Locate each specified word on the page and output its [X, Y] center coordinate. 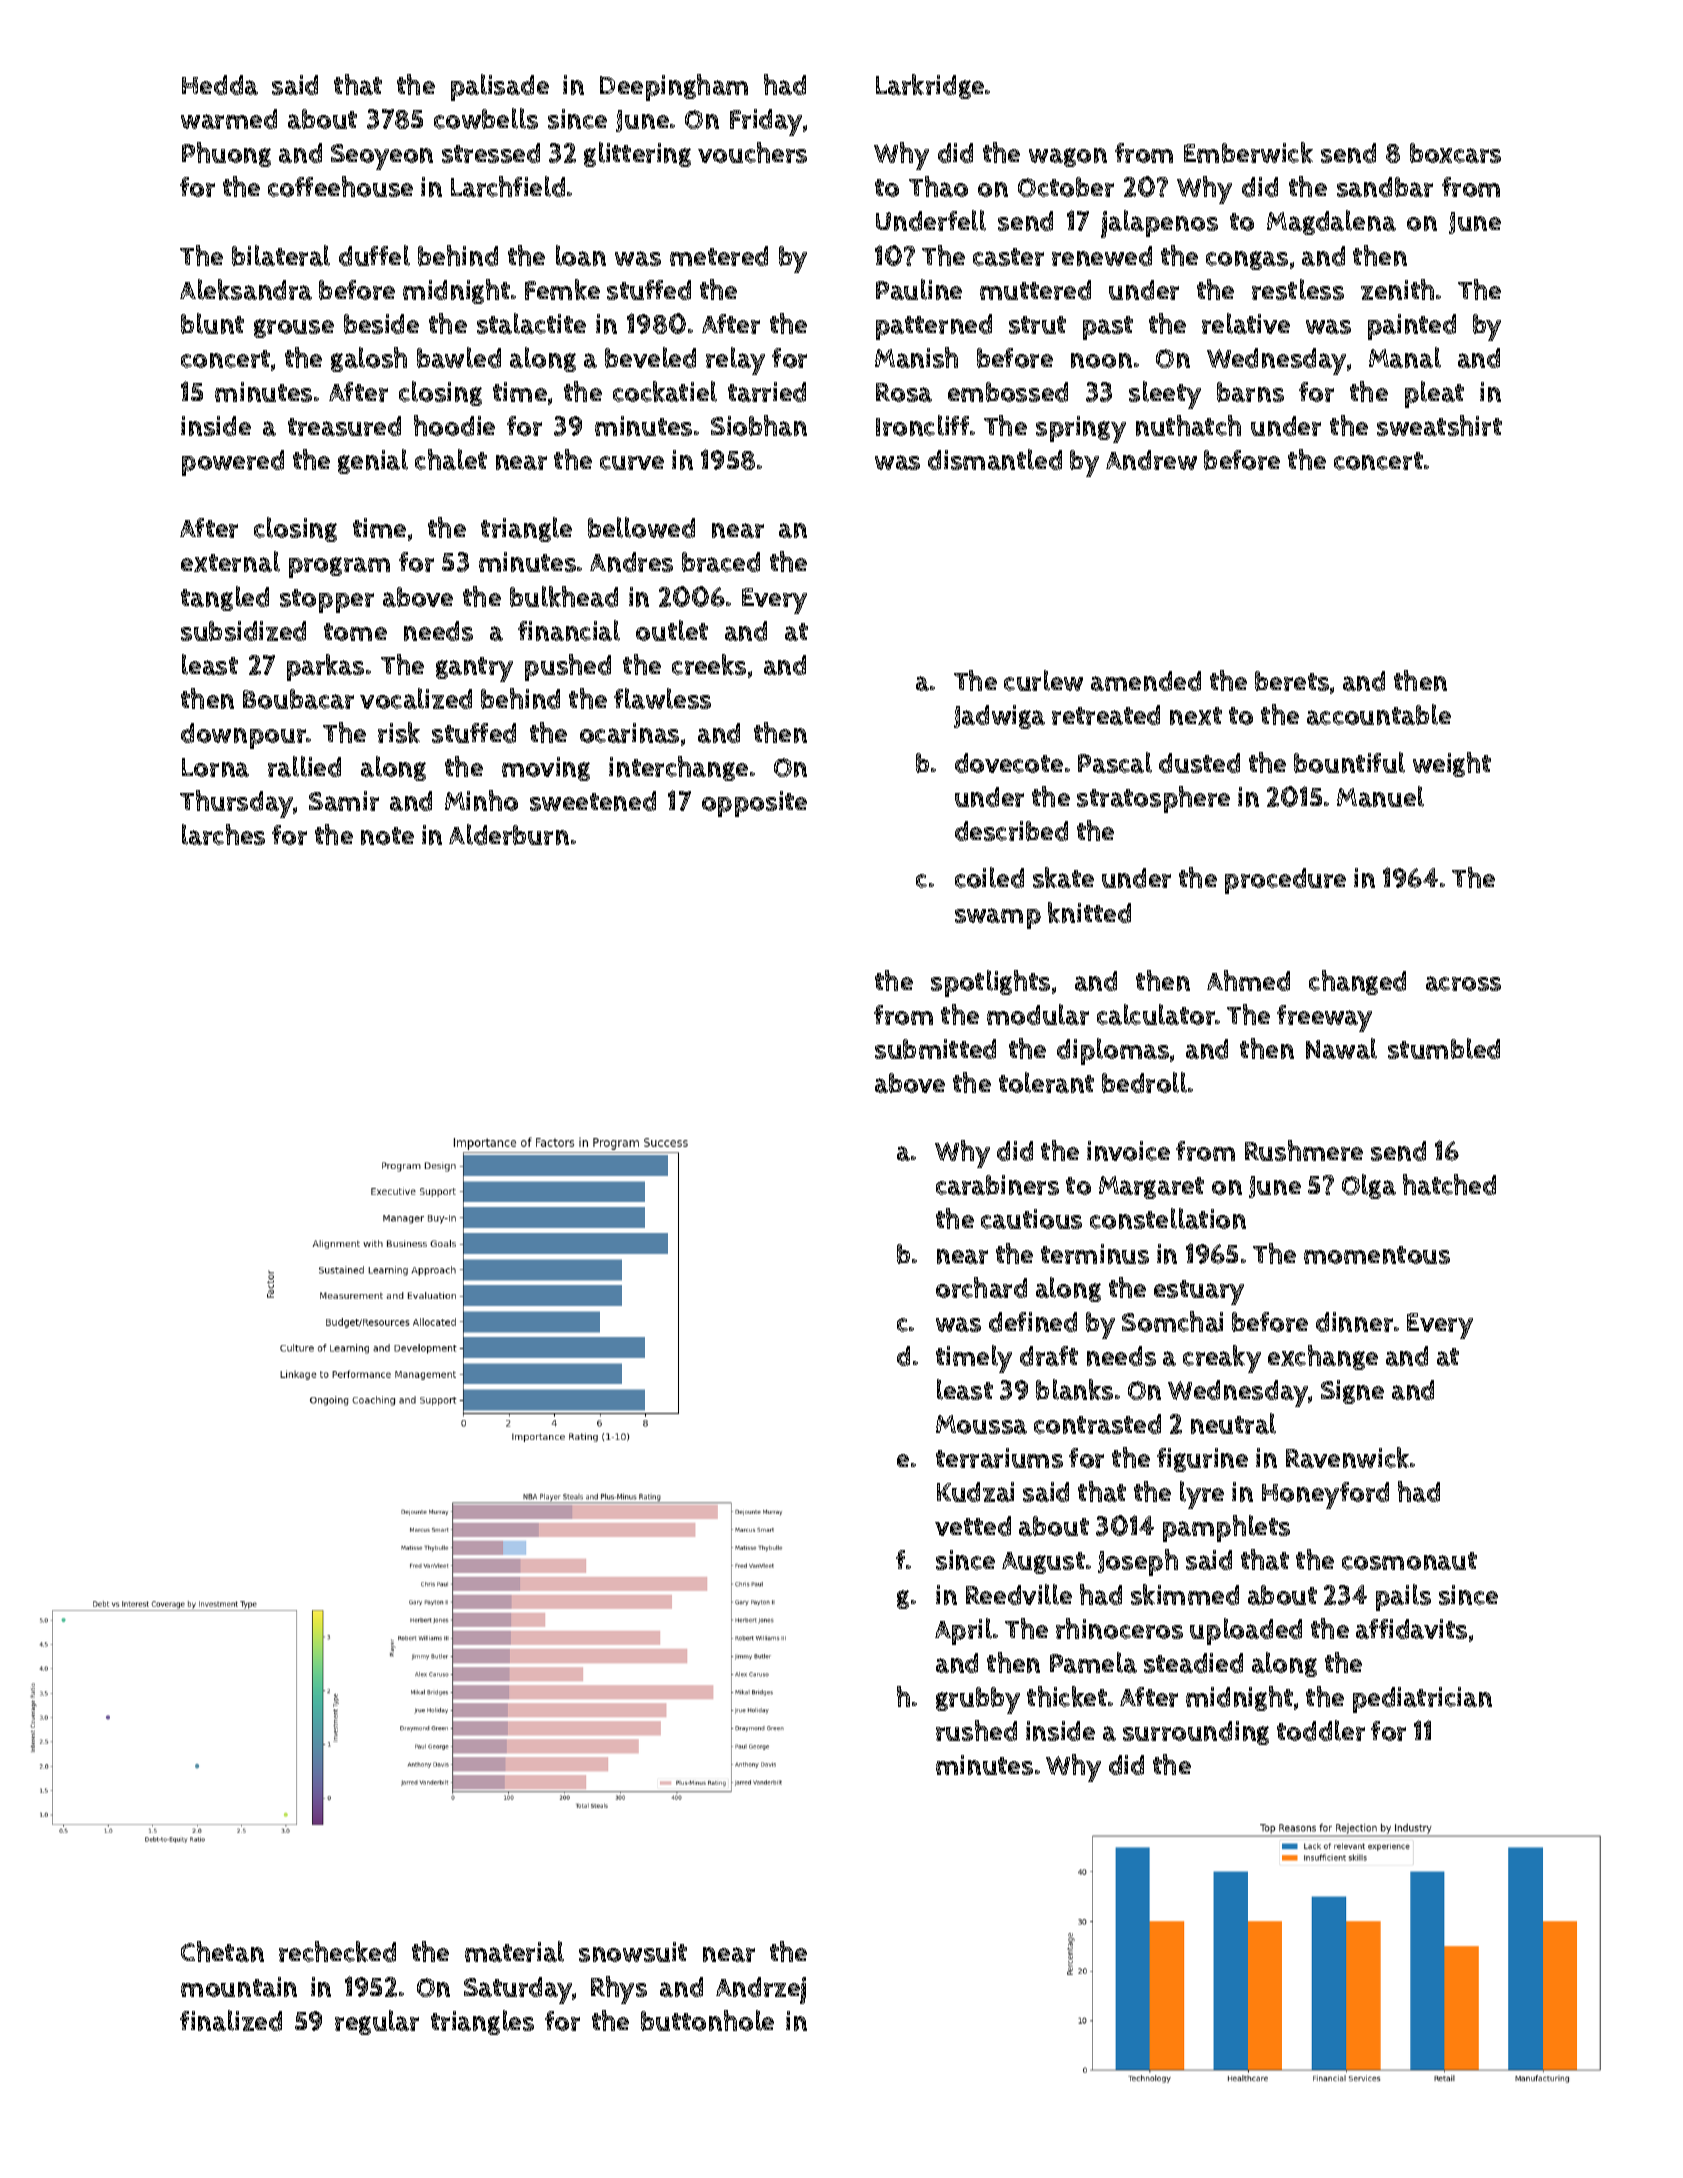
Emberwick [1248, 152]
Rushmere [1304, 1150]
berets [1292, 681]
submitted [935, 1049]
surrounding [1196, 1733]
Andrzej [761, 1990]
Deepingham [674, 87]
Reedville [1019, 1594]
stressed [491, 153]
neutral [1233, 1423]
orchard [981, 1287]
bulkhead [564, 596]
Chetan [222, 1951]
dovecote [1009, 763]
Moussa [981, 1424]
